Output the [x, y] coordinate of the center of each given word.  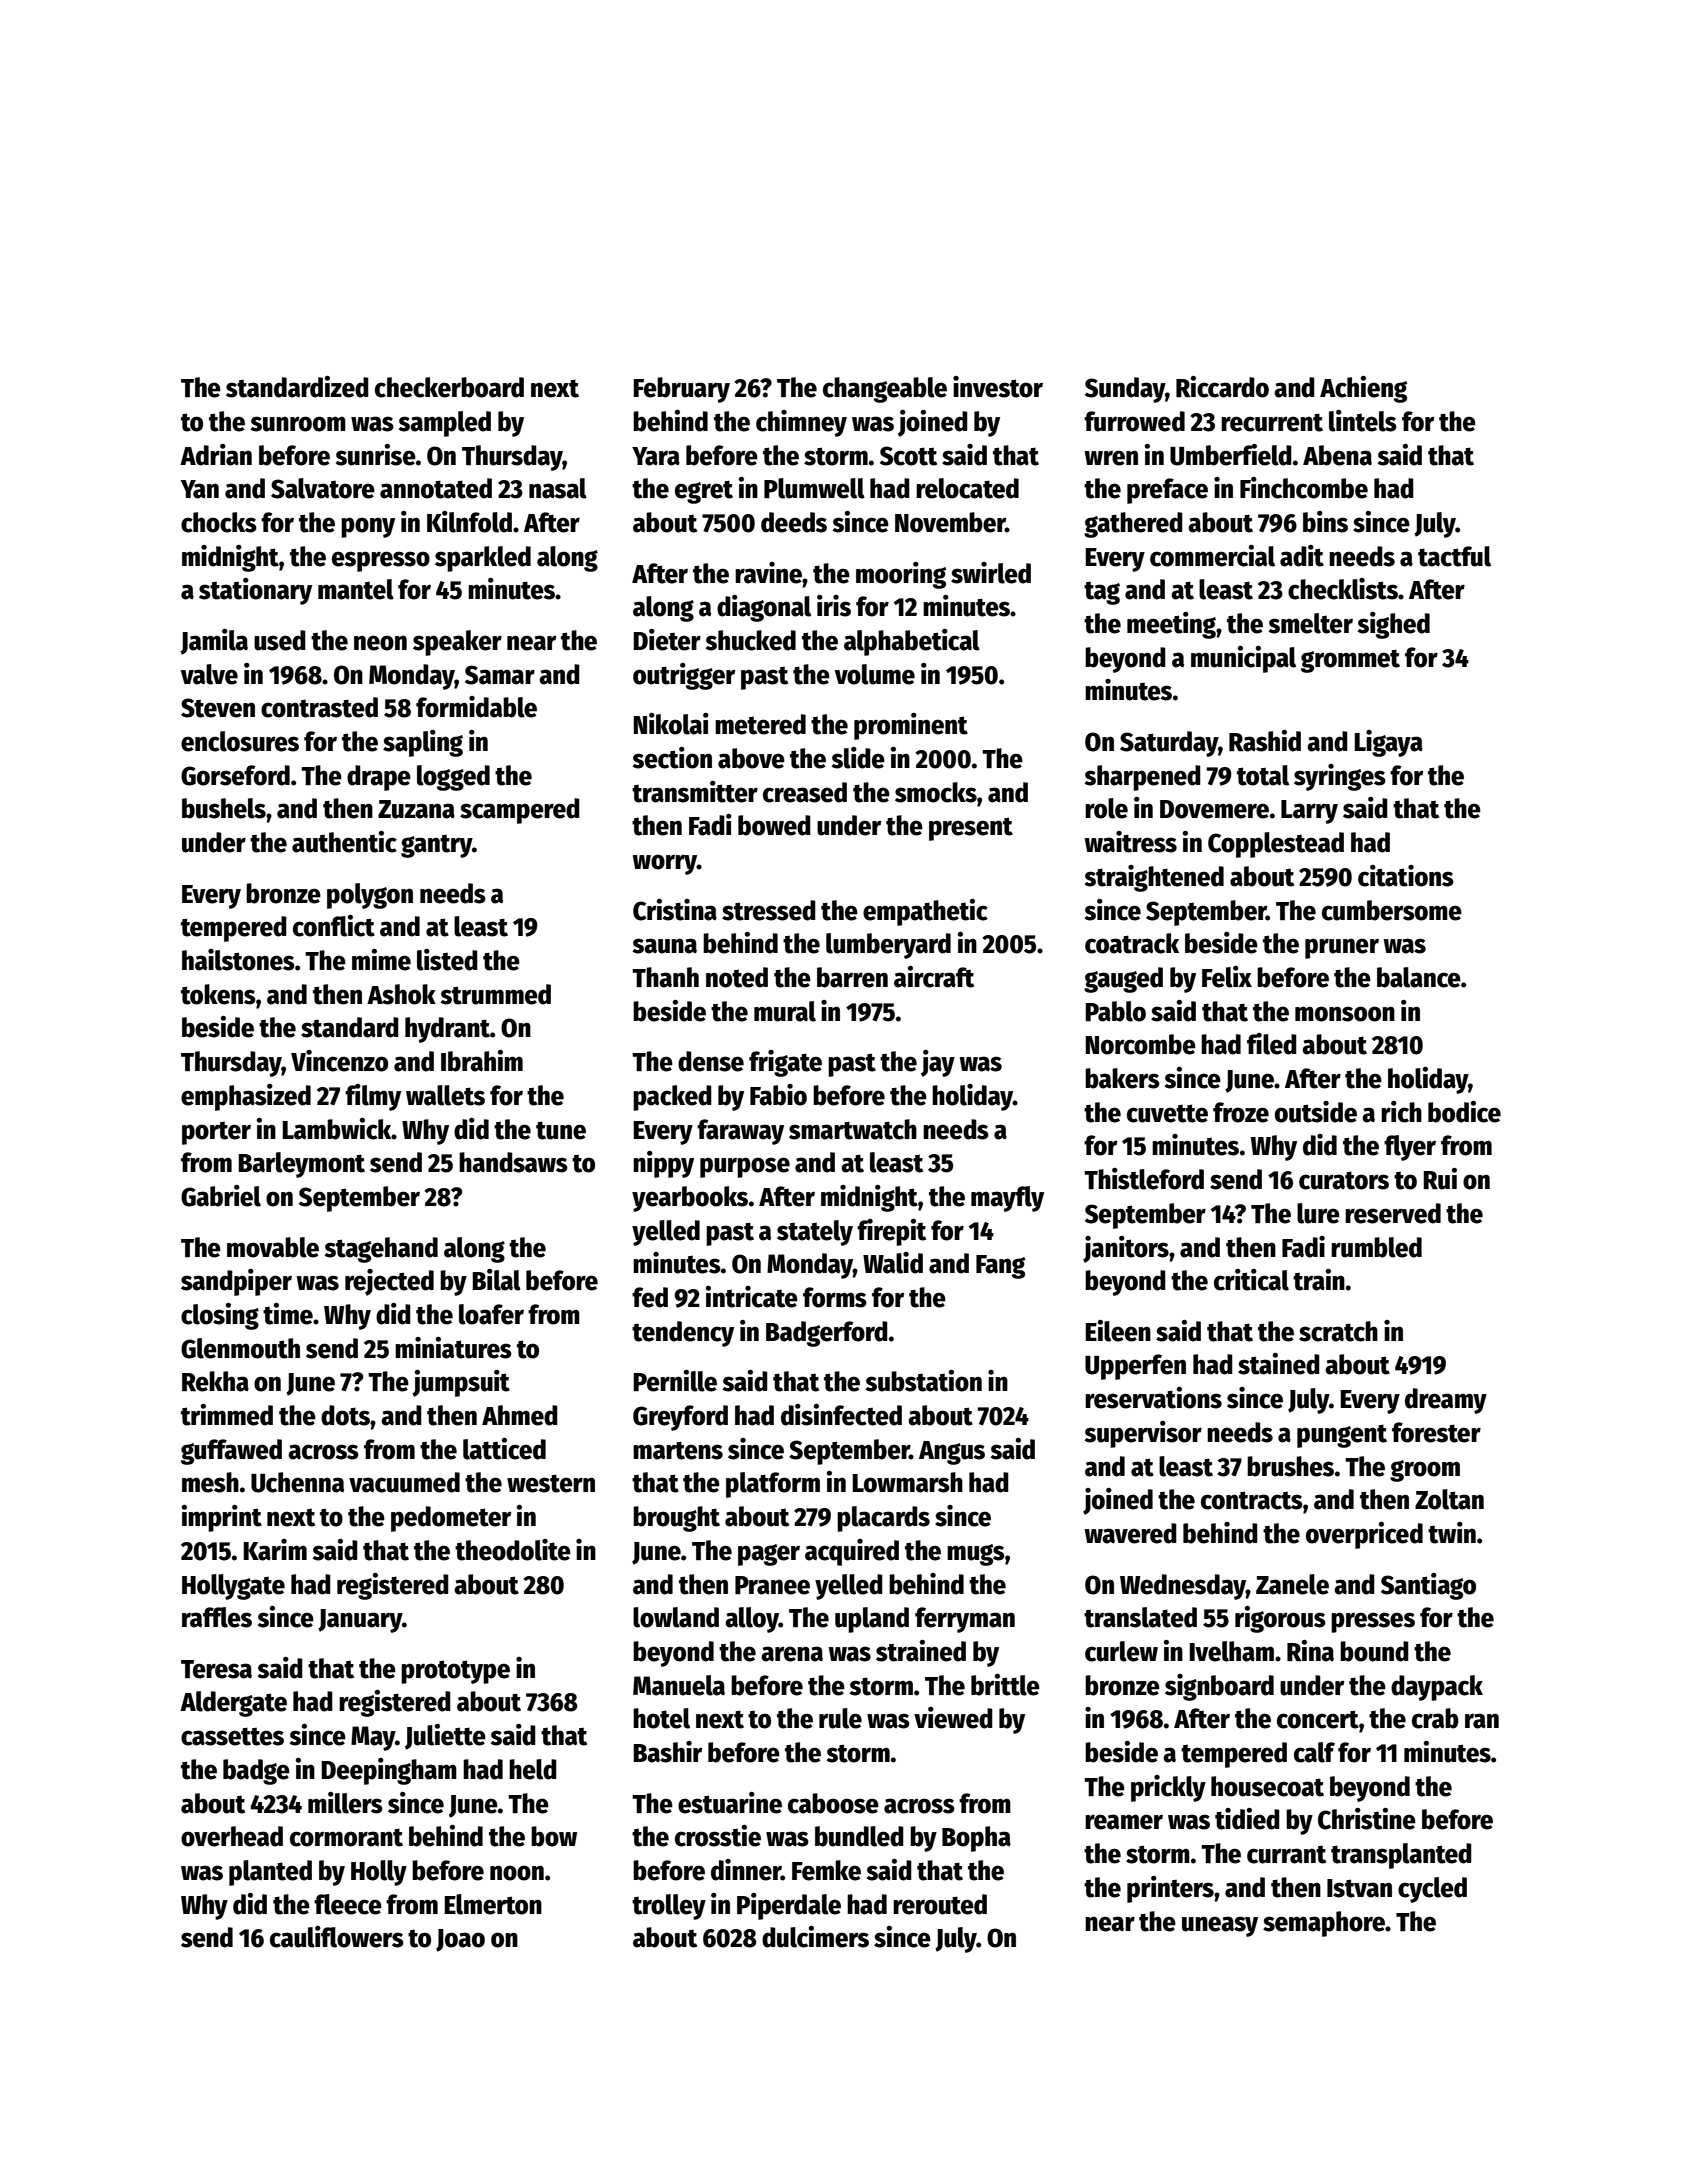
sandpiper [236, 1282]
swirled [991, 573]
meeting [1171, 625]
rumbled [1376, 1247]
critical [1251, 1280]
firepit [891, 1232]
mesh [210, 1482]
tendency [683, 1334]
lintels [1363, 421]
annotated [436, 488]
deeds [794, 522]
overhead [232, 1836]
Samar [500, 675]
